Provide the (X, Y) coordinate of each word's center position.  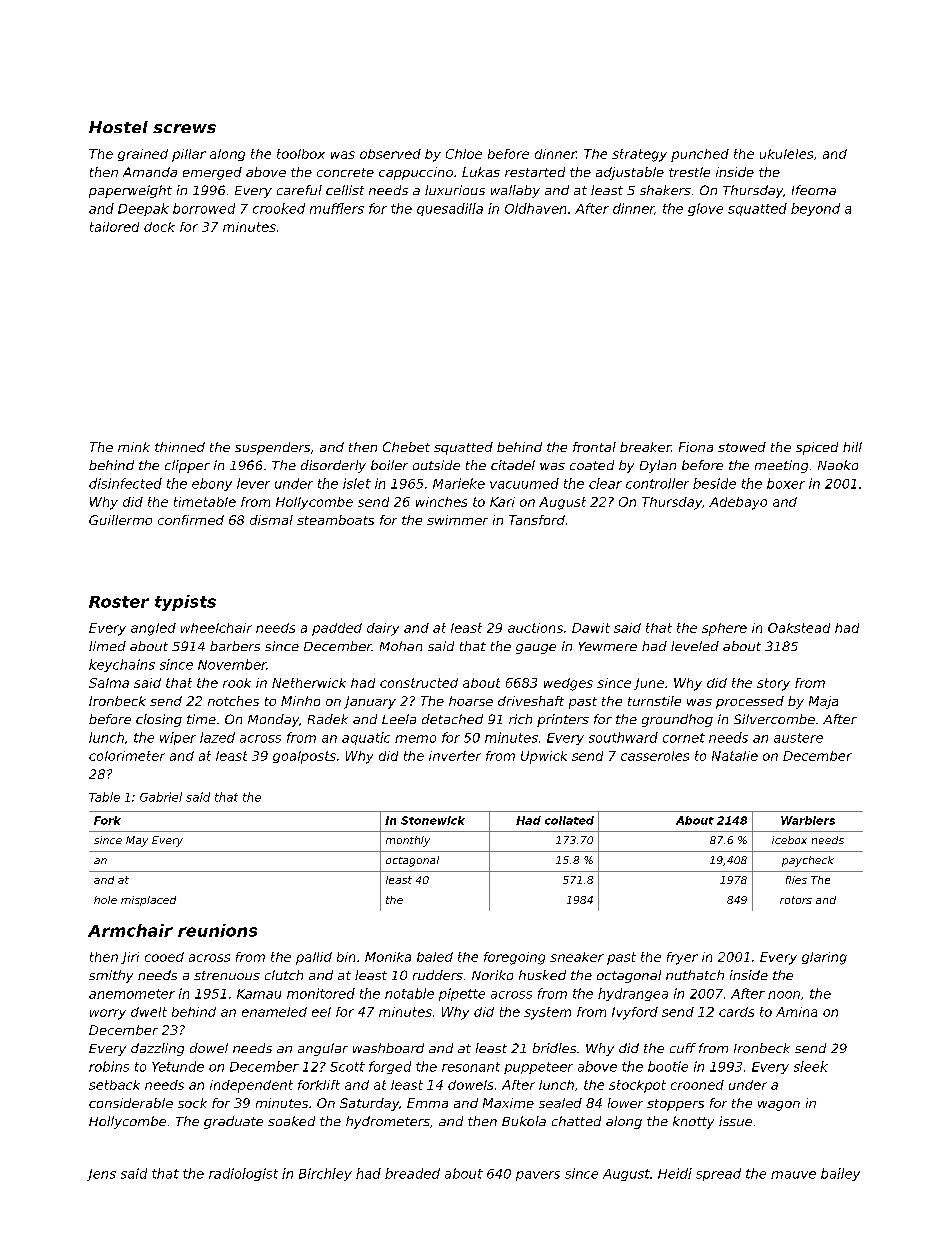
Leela (399, 719)
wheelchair (216, 628)
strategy (639, 155)
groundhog (677, 720)
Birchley (325, 1174)
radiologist (243, 1174)
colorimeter (127, 756)
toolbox (301, 154)
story (773, 684)
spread (718, 1174)
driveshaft (531, 701)
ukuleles (786, 154)
